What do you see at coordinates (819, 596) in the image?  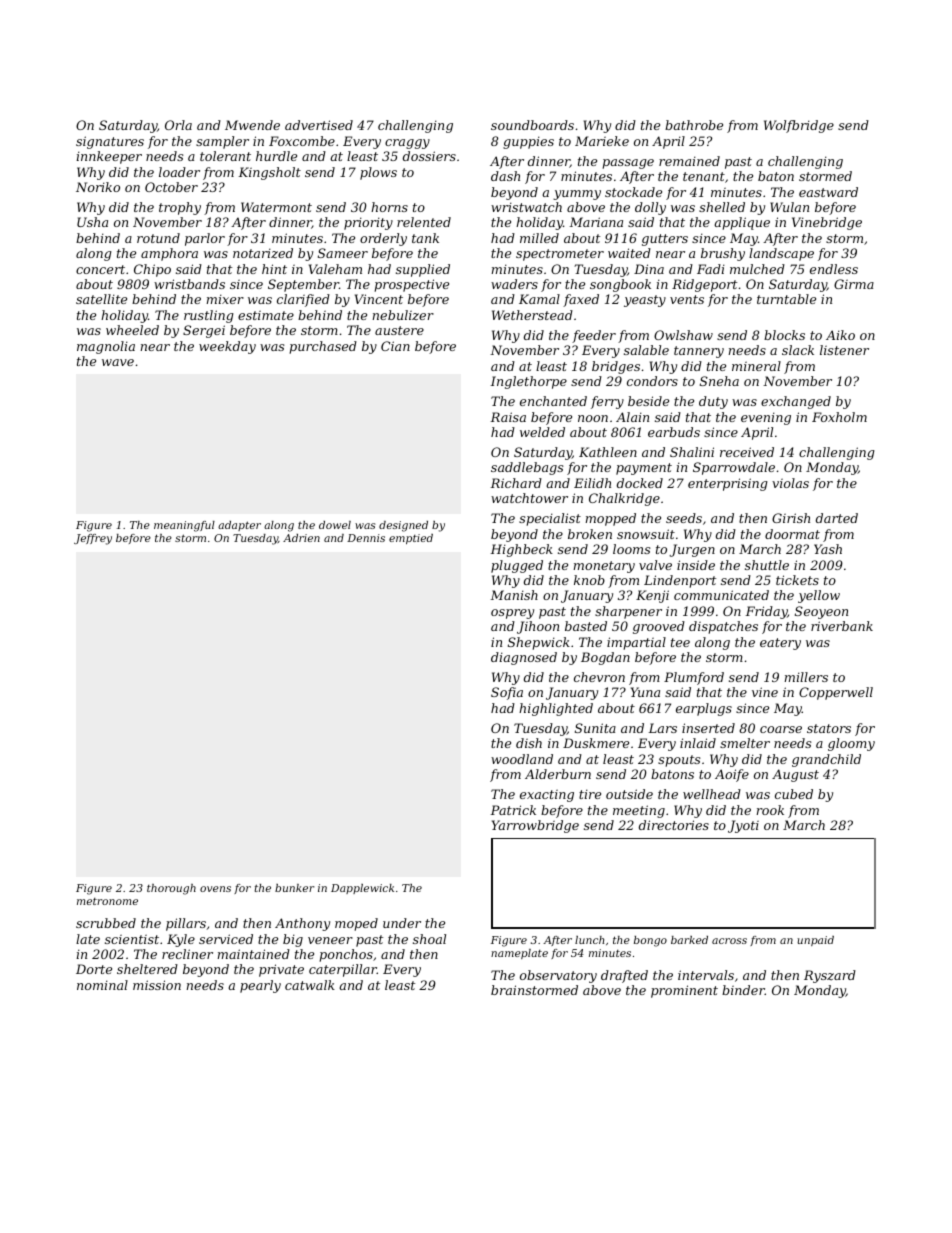 I see `yellow` at bounding box center [819, 596].
